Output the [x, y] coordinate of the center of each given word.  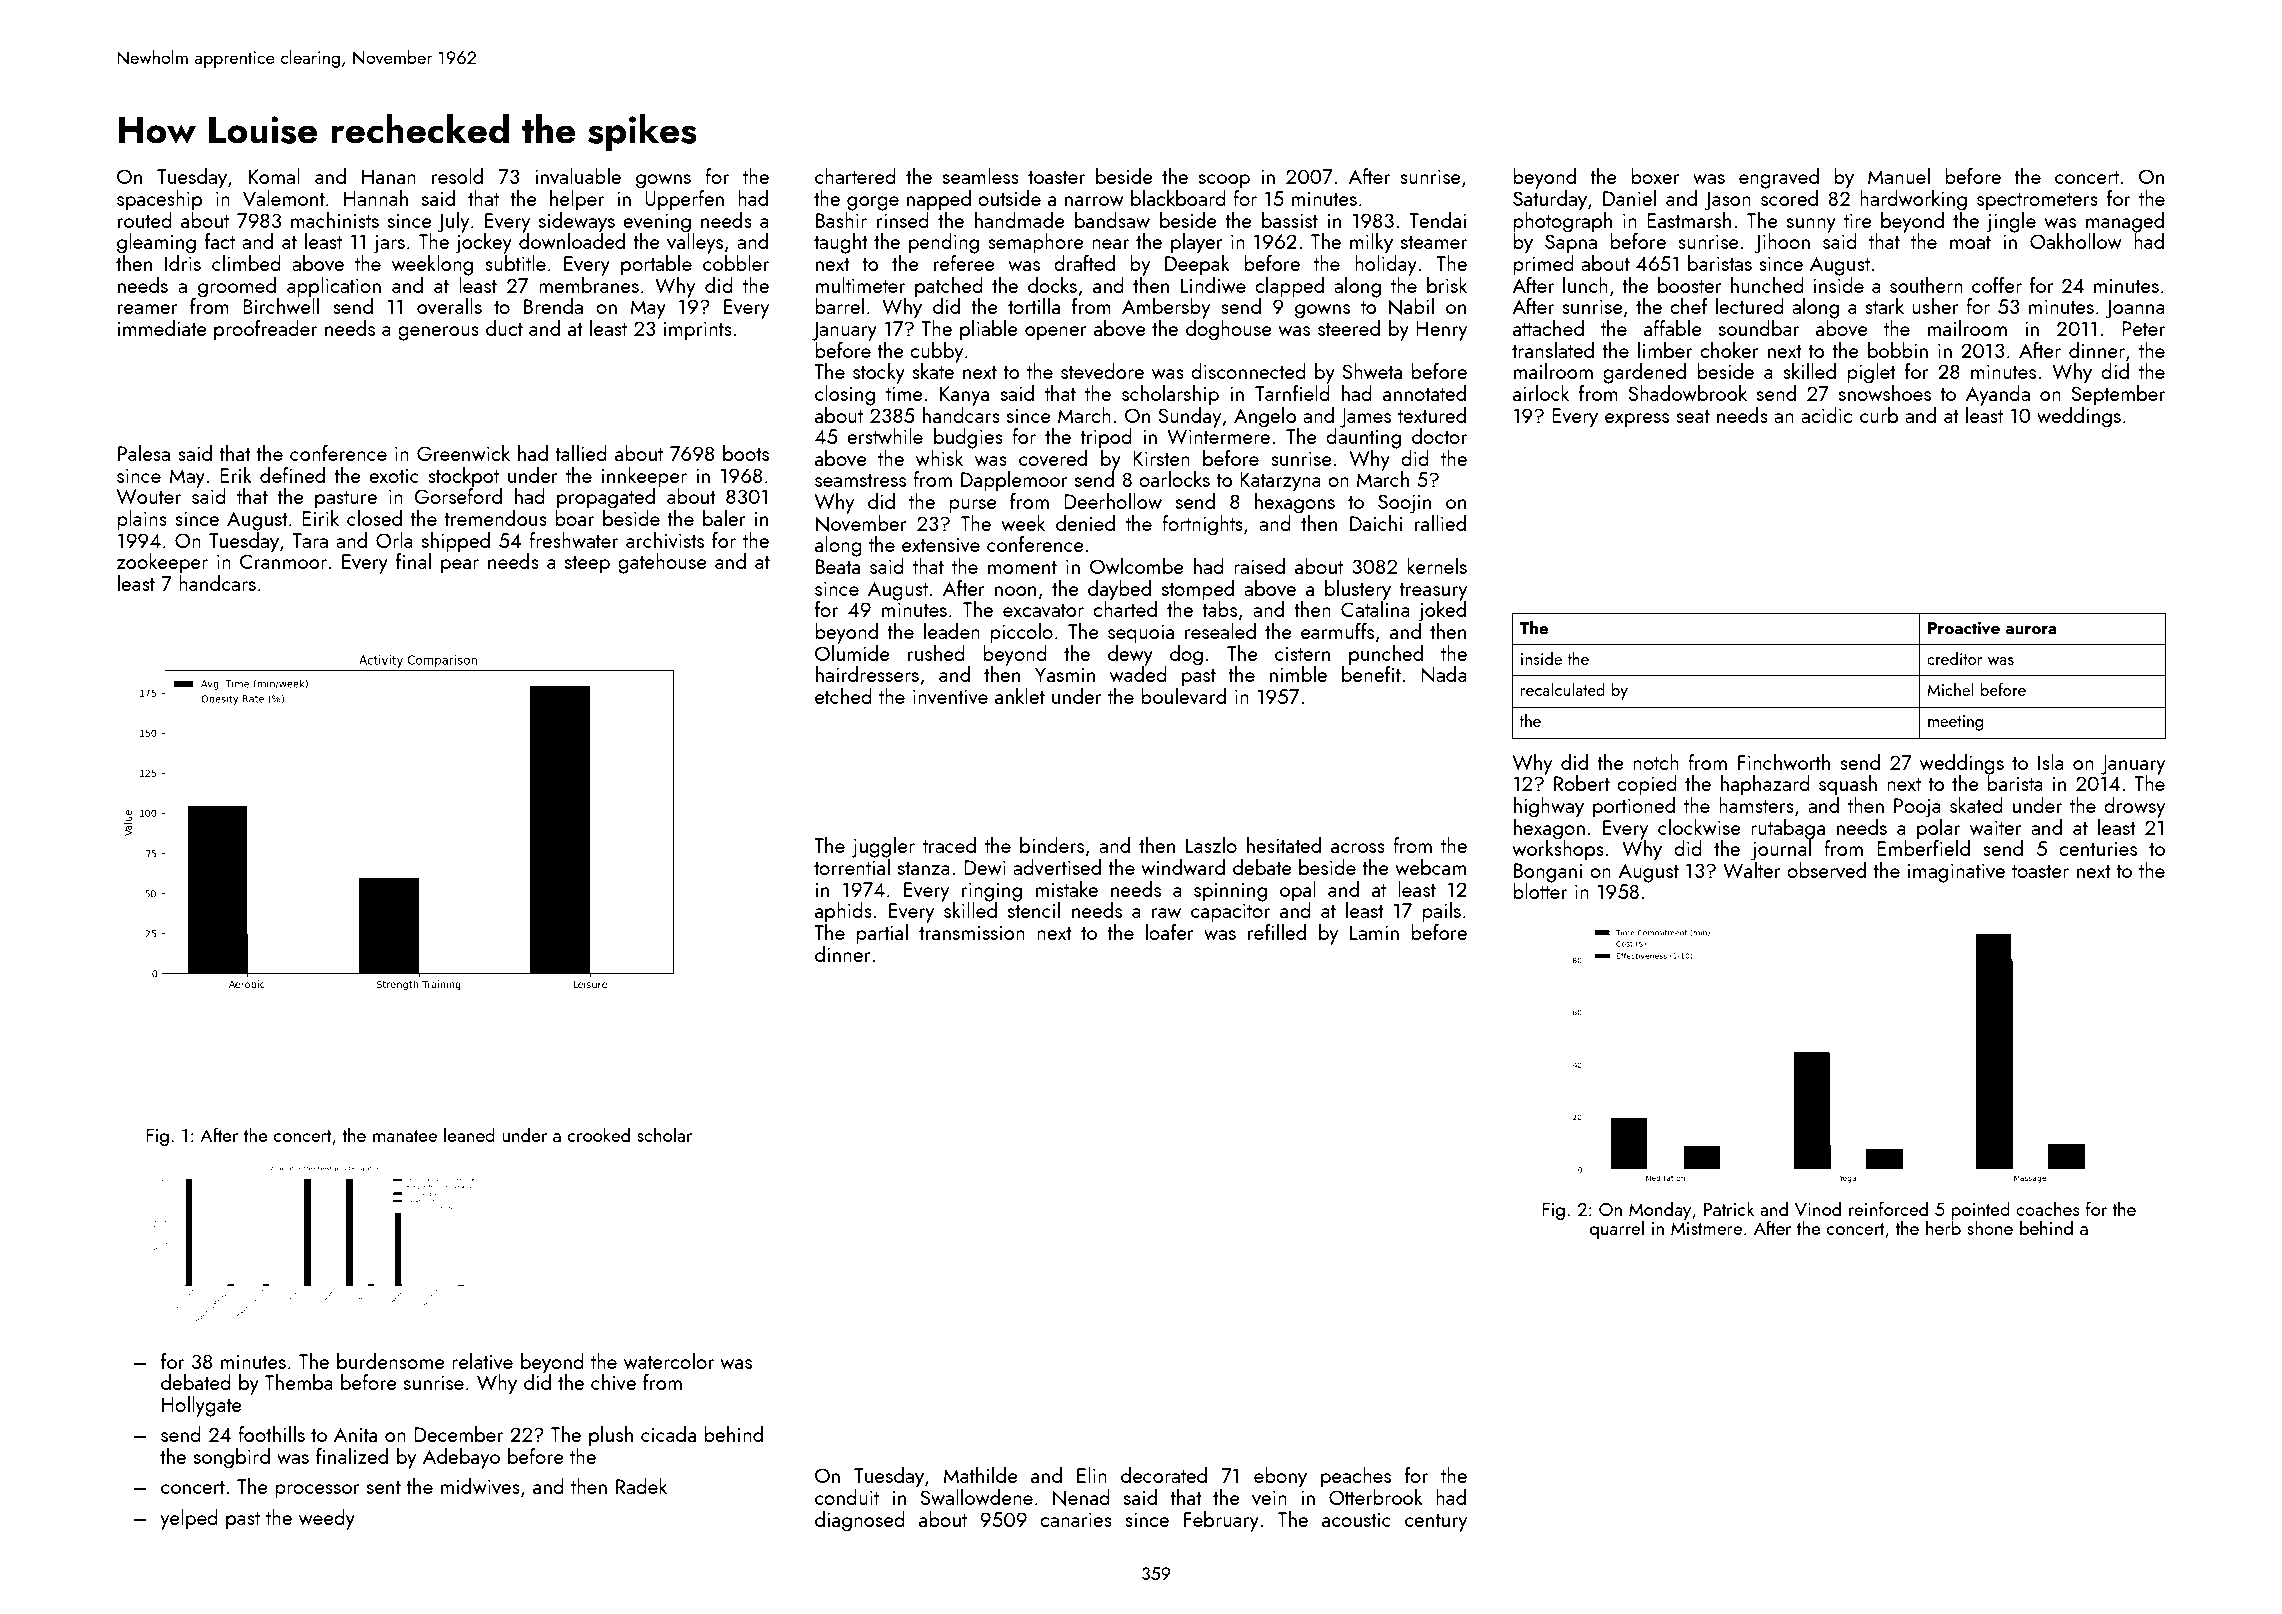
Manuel [1899, 176]
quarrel [1617, 1229]
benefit [1371, 674]
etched [843, 696]
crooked [599, 1134]
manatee [405, 1136]
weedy [327, 1519]
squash [1848, 785]
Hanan [389, 176]
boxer [1655, 176]
